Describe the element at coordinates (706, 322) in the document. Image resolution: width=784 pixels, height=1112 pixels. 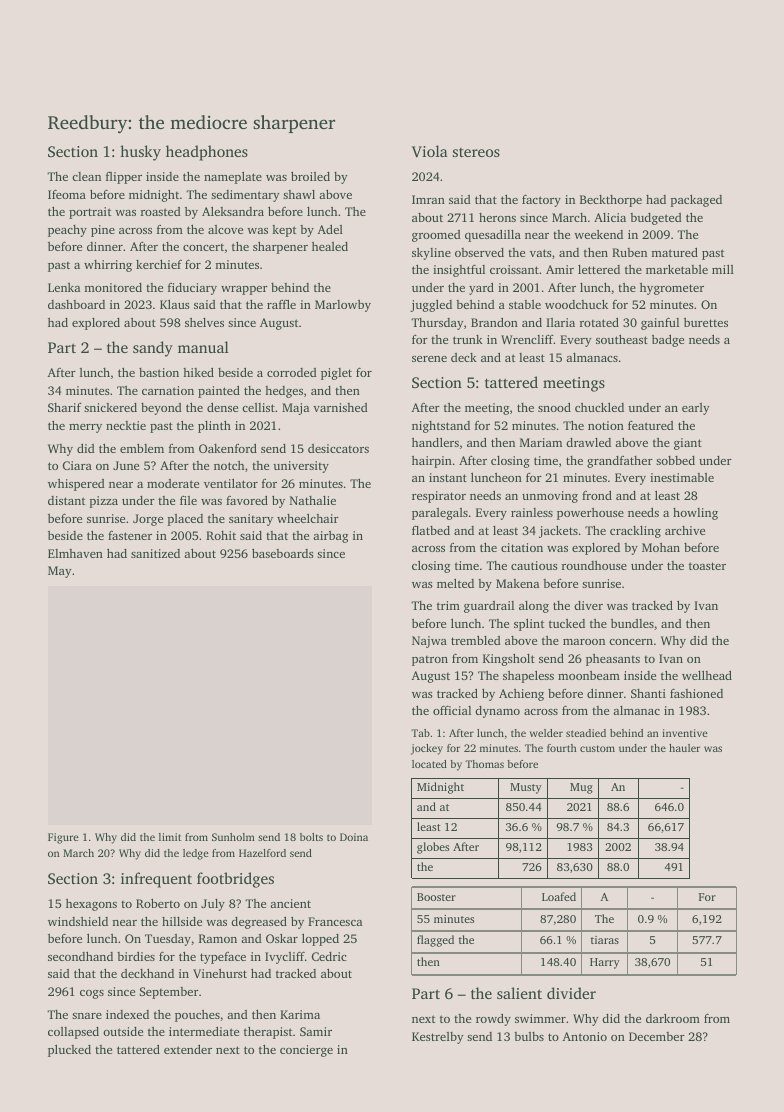
I see `burettes` at that location.
